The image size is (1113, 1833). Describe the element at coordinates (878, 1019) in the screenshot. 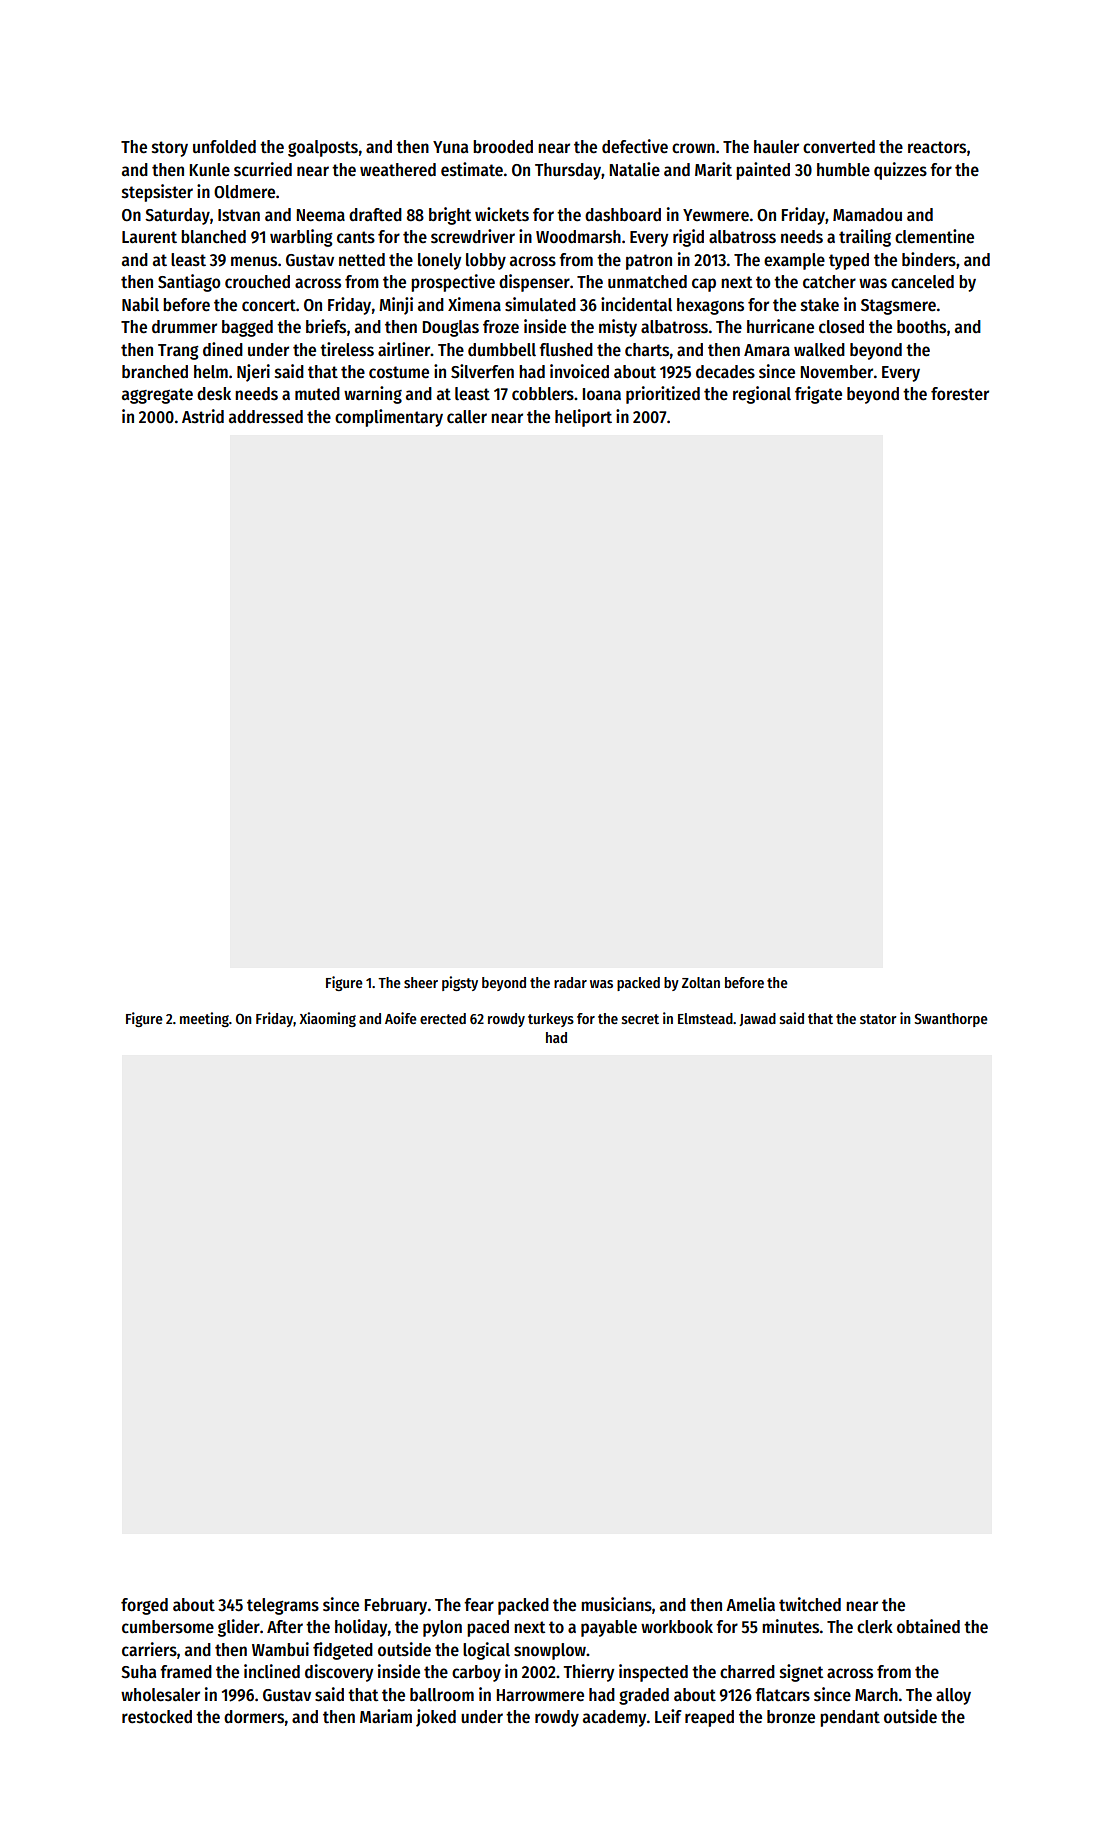

I see `stator` at that location.
